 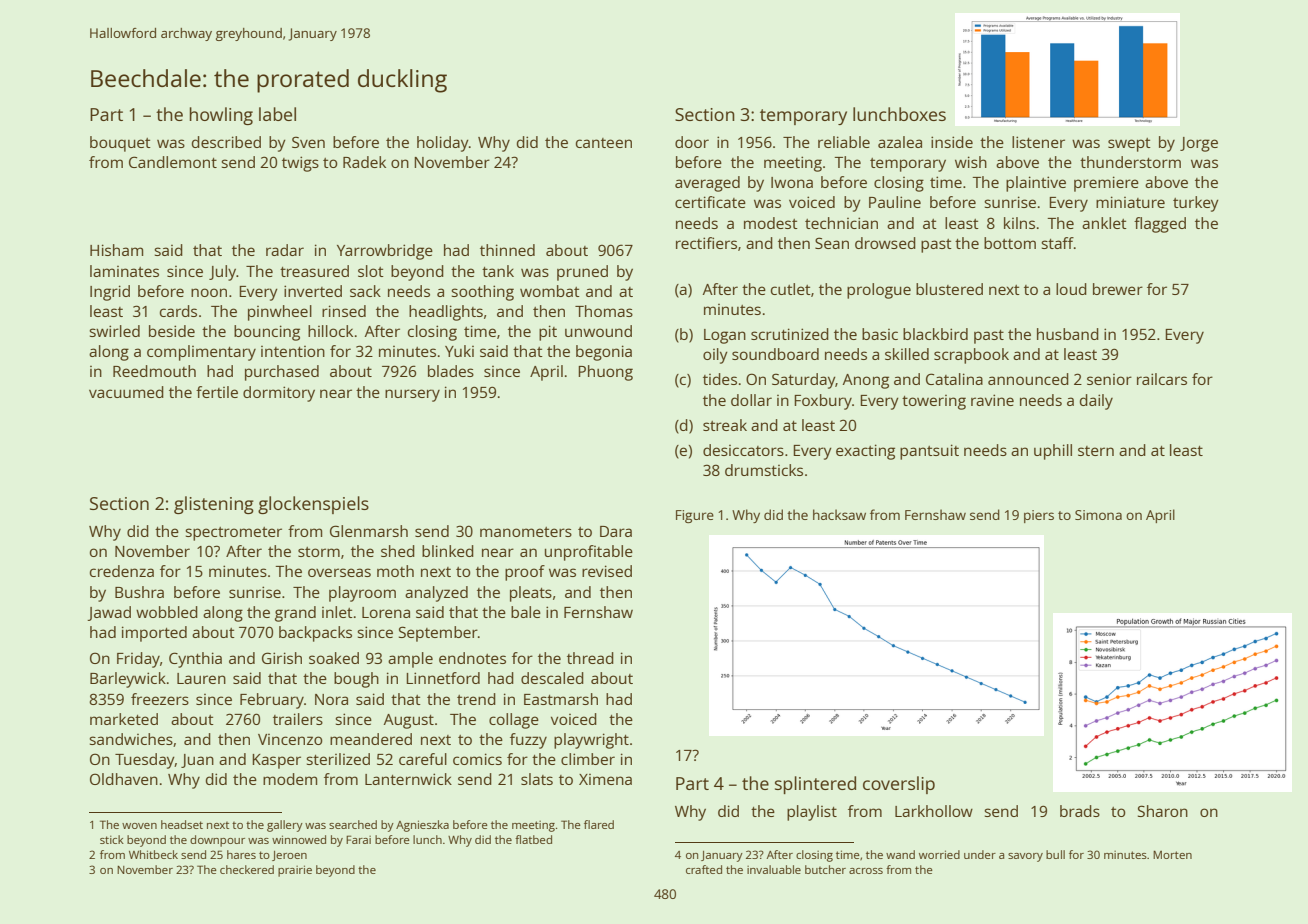 What do you see at coordinates (605, 373) in the document?
I see `Phuong` at bounding box center [605, 373].
